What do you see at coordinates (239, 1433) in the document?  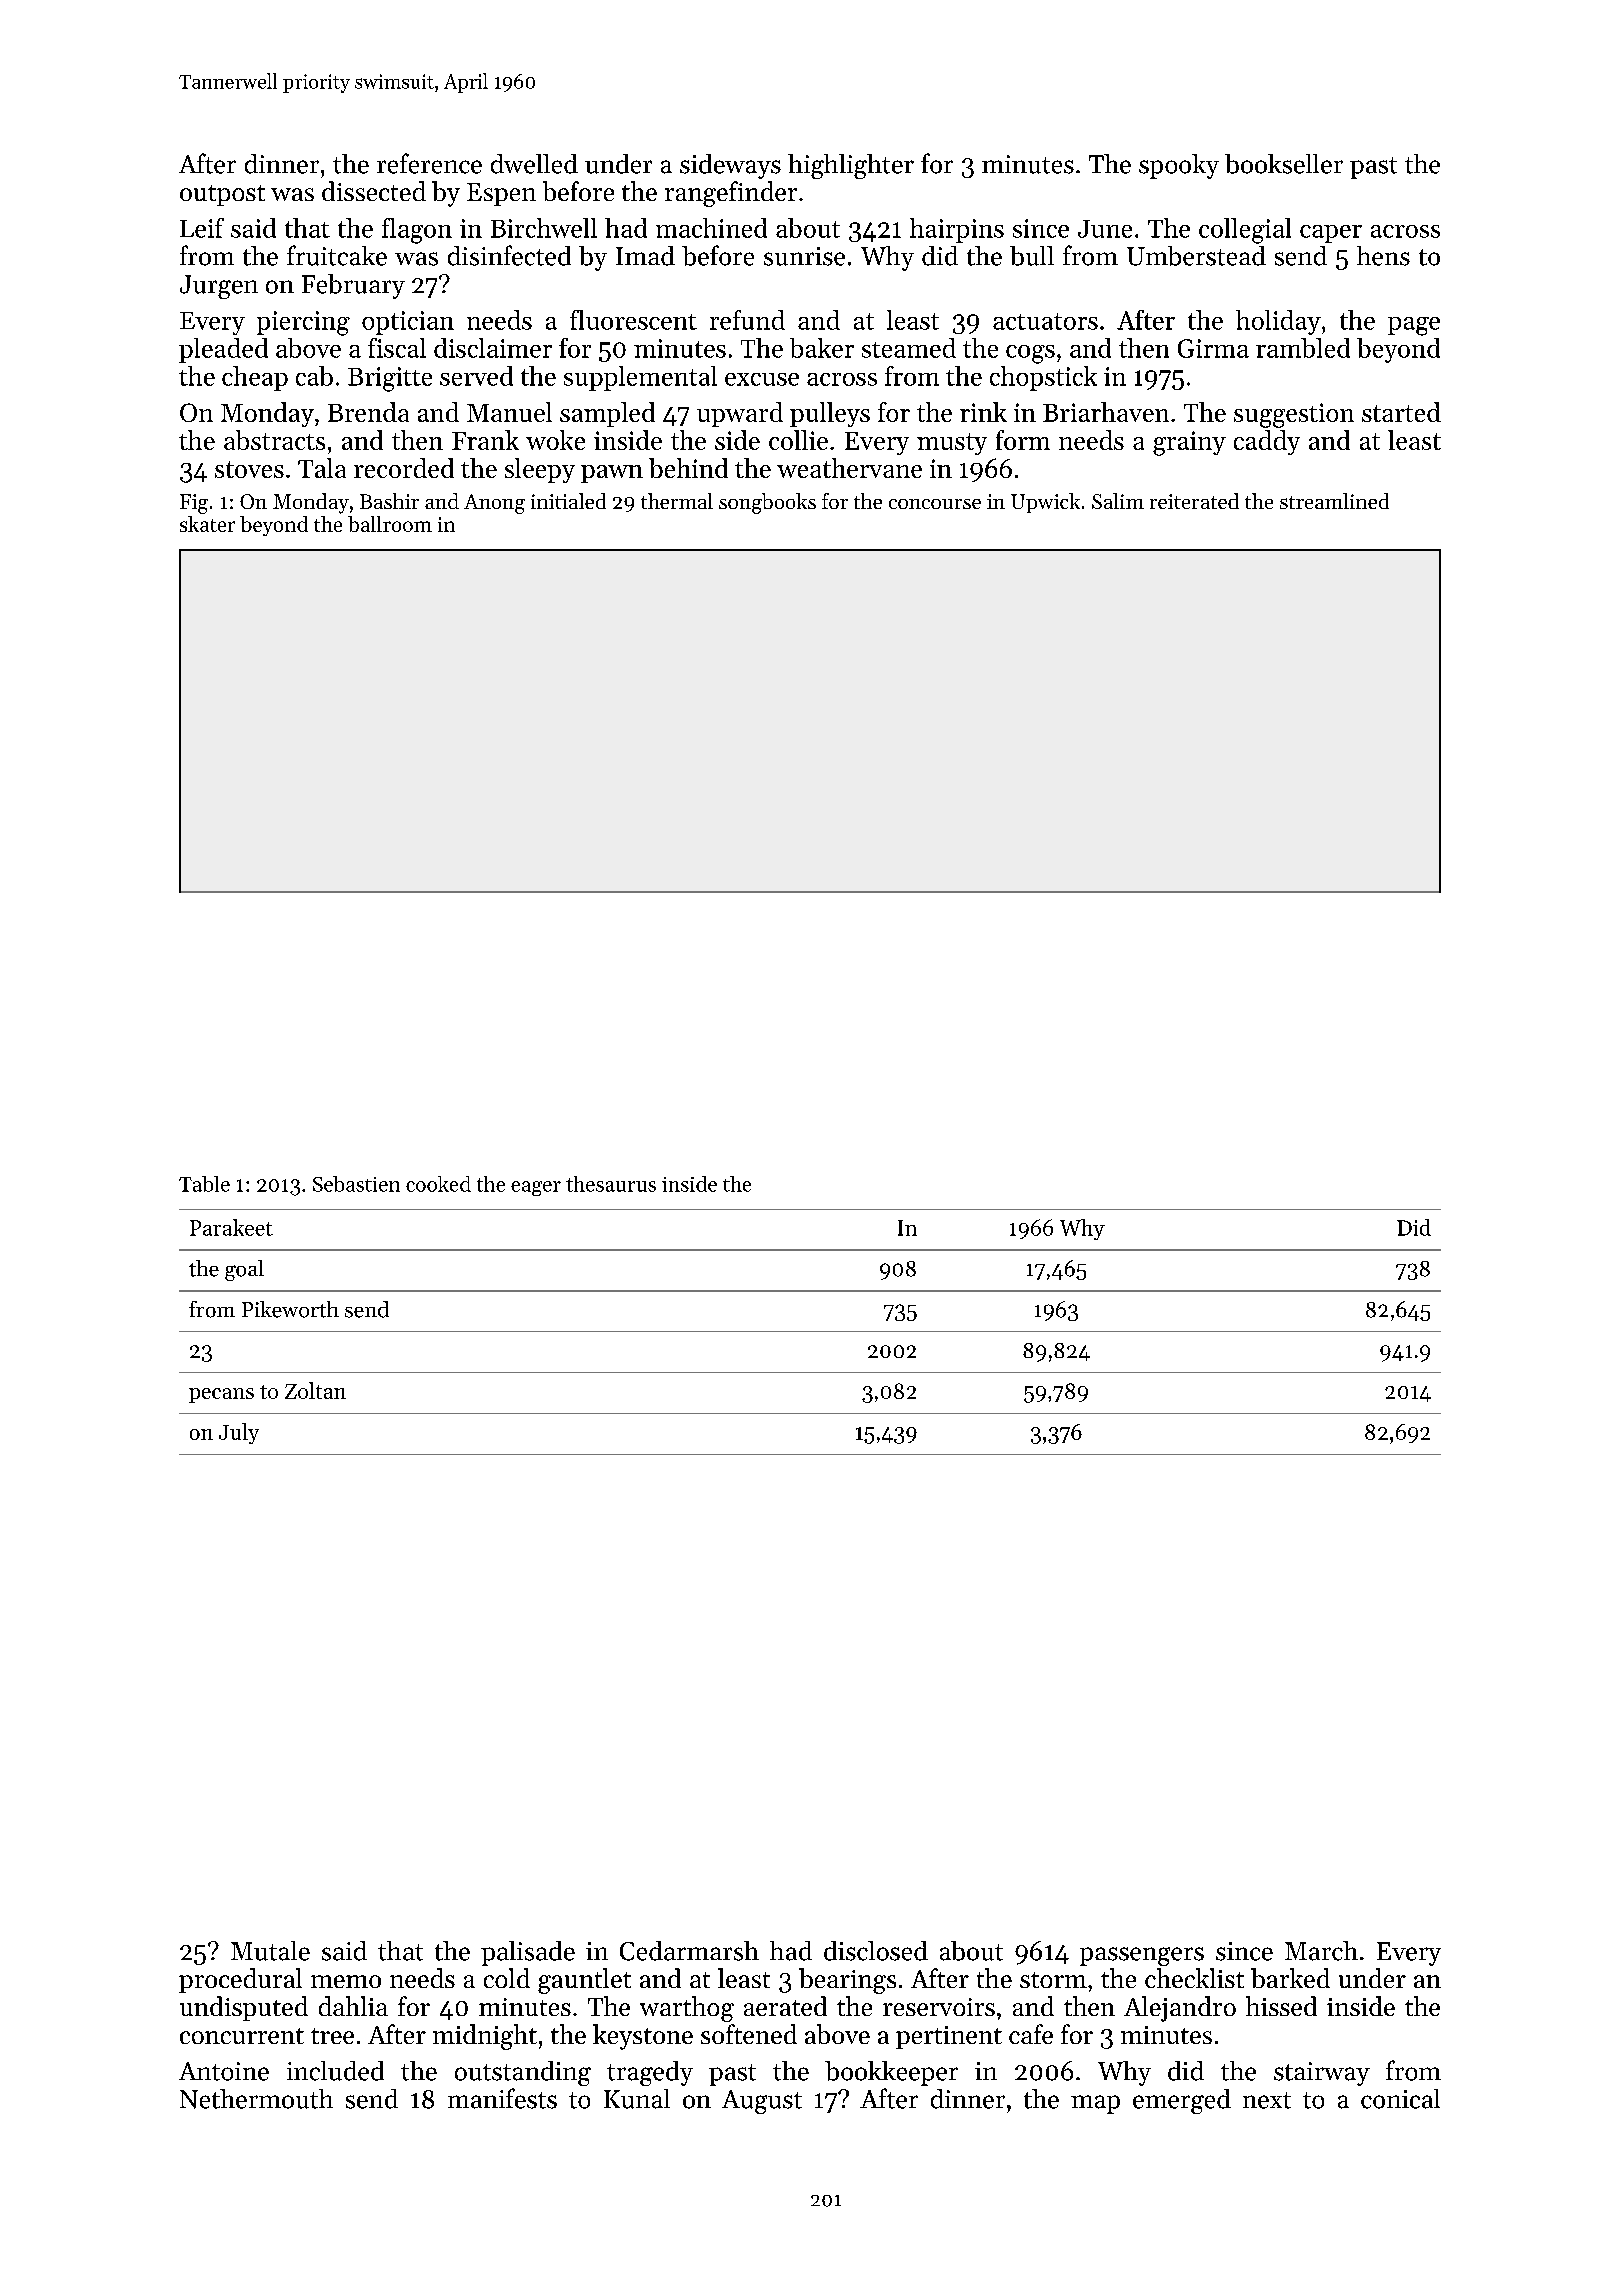 I see `July` at bounding box center [239, 1433].
